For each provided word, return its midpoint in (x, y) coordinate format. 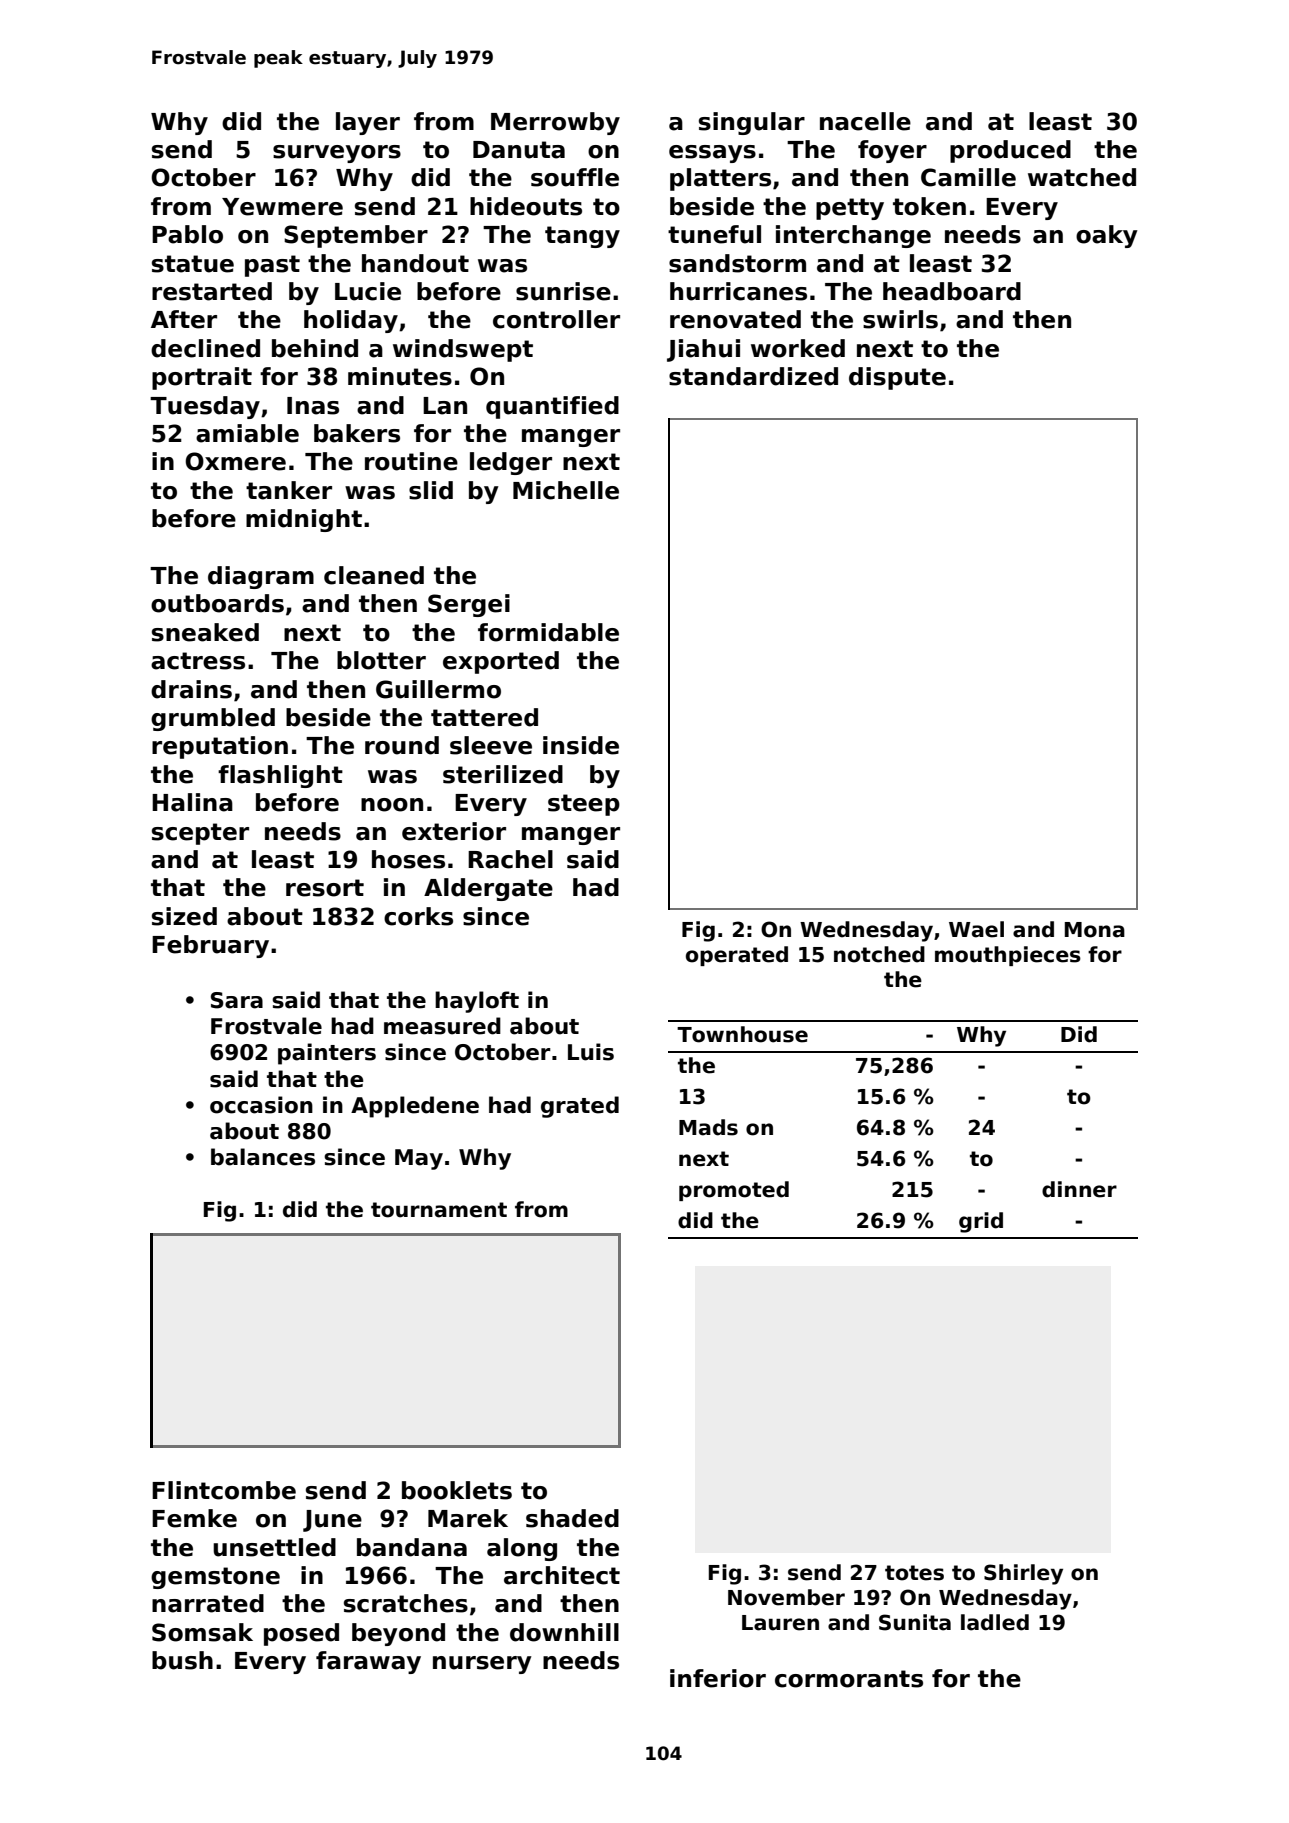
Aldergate (488, 889)
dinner (1079, 1189)
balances (263, 1157)
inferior (718, 1678)
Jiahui (703, 350)
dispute (897, 378)
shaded (572, 1518)
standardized (753, 376)
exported (501, 662)
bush (182, 1660)
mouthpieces (1008, 956)
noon (392, 805)
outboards (217, 603)
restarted (212, 291)
